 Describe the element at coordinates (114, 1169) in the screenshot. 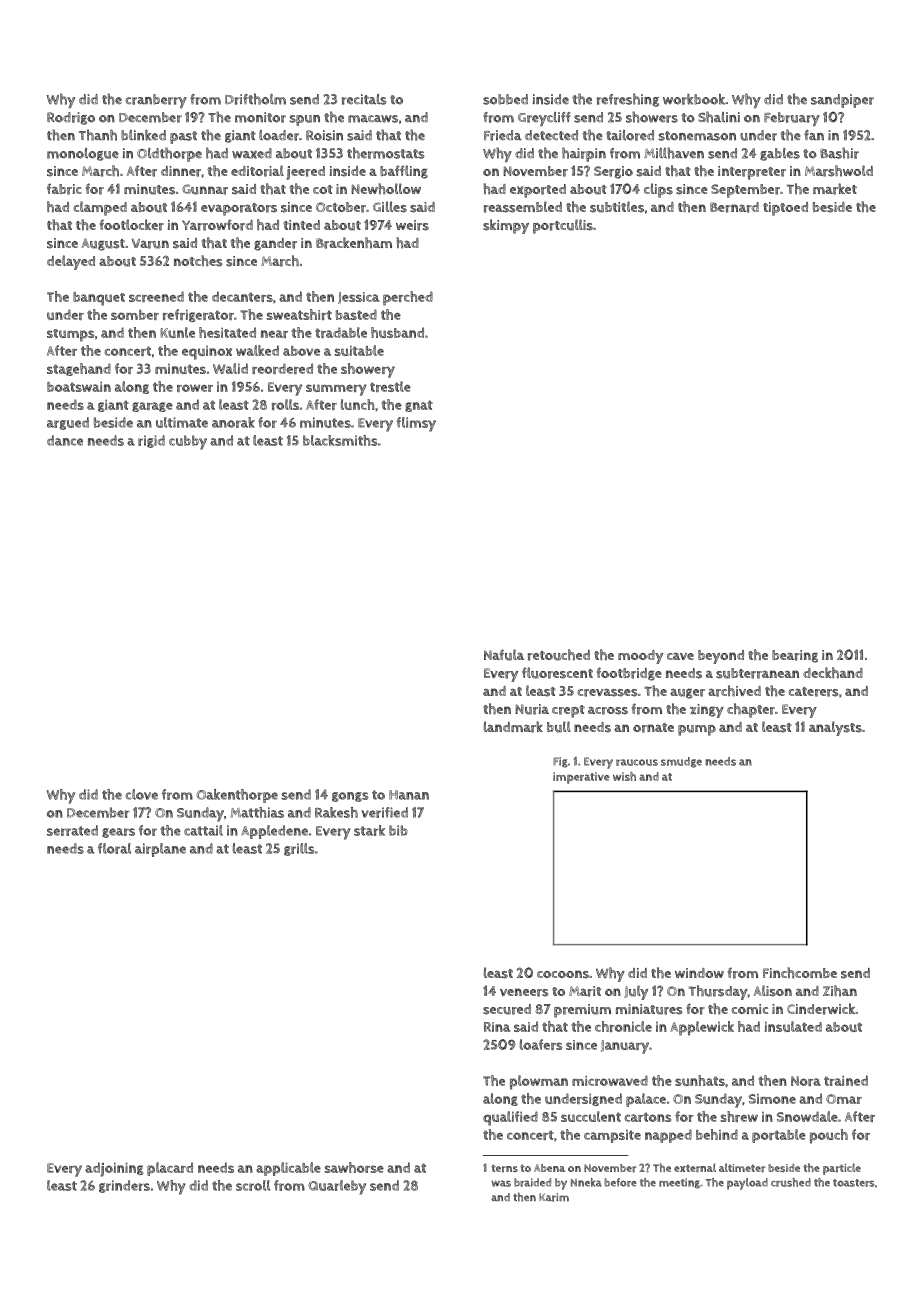

I see `adjoining` at that location.
